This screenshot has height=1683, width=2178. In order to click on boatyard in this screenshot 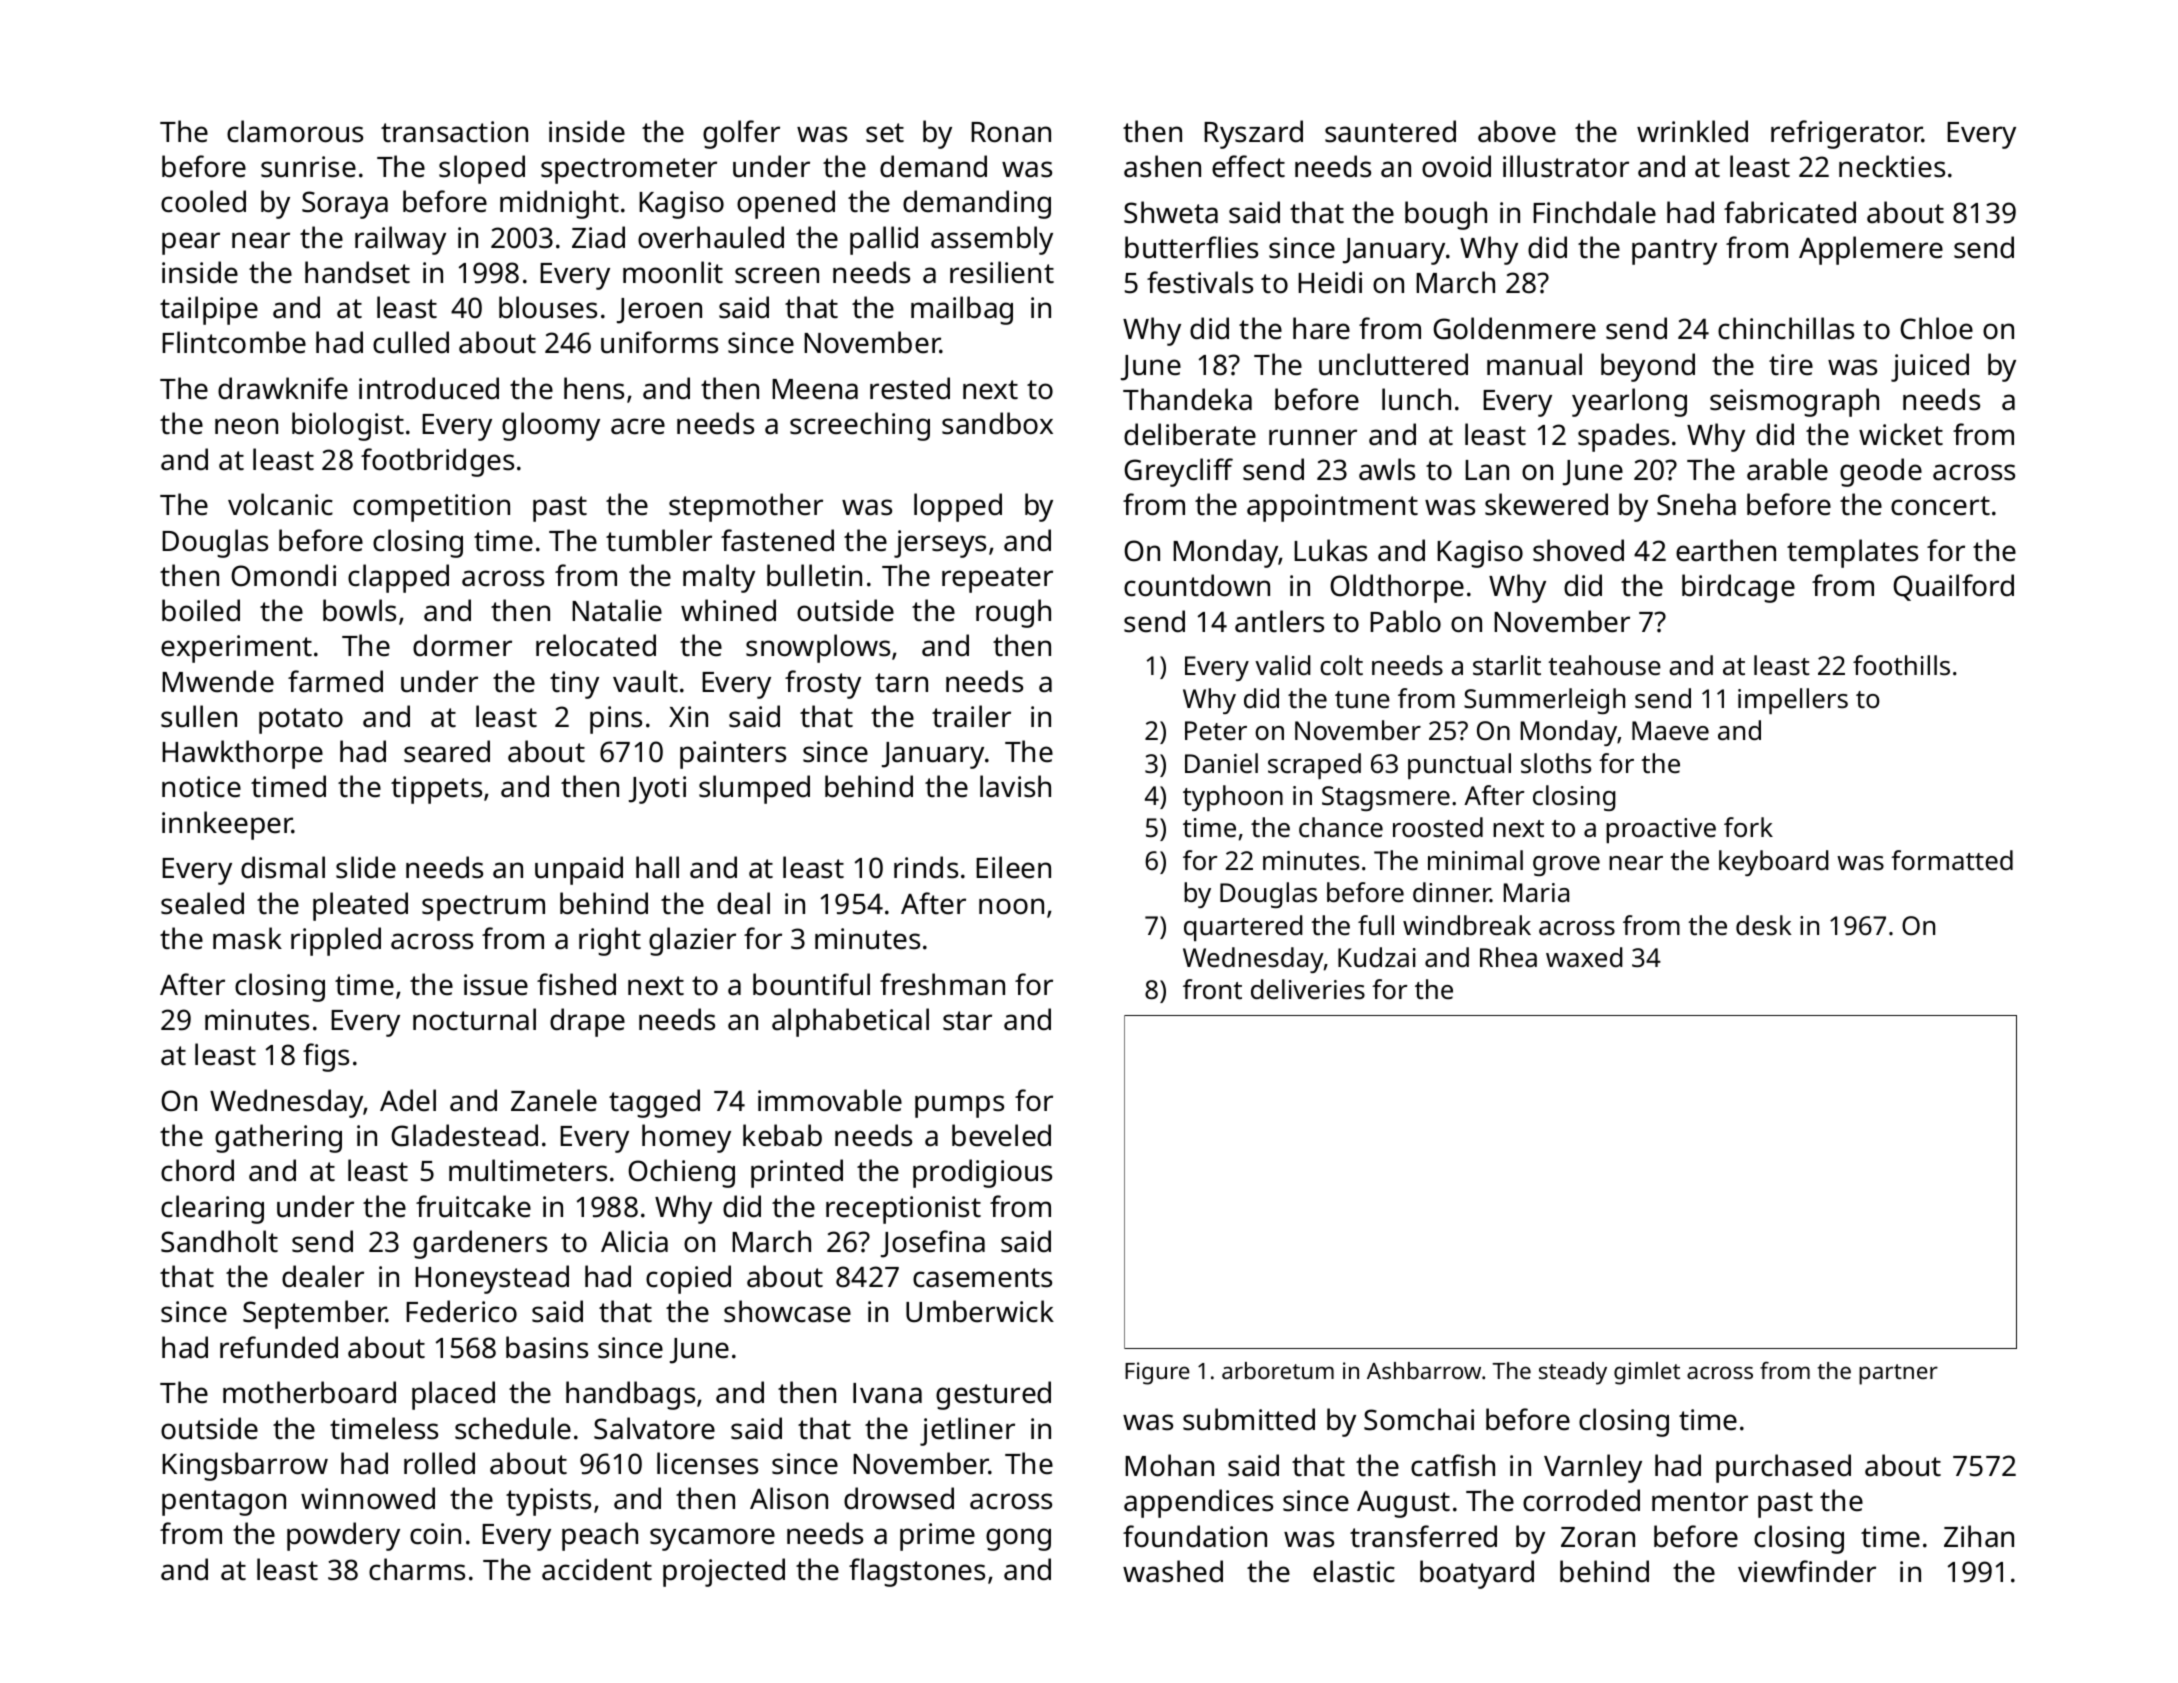, I will do `click(1477, 1574)`.
